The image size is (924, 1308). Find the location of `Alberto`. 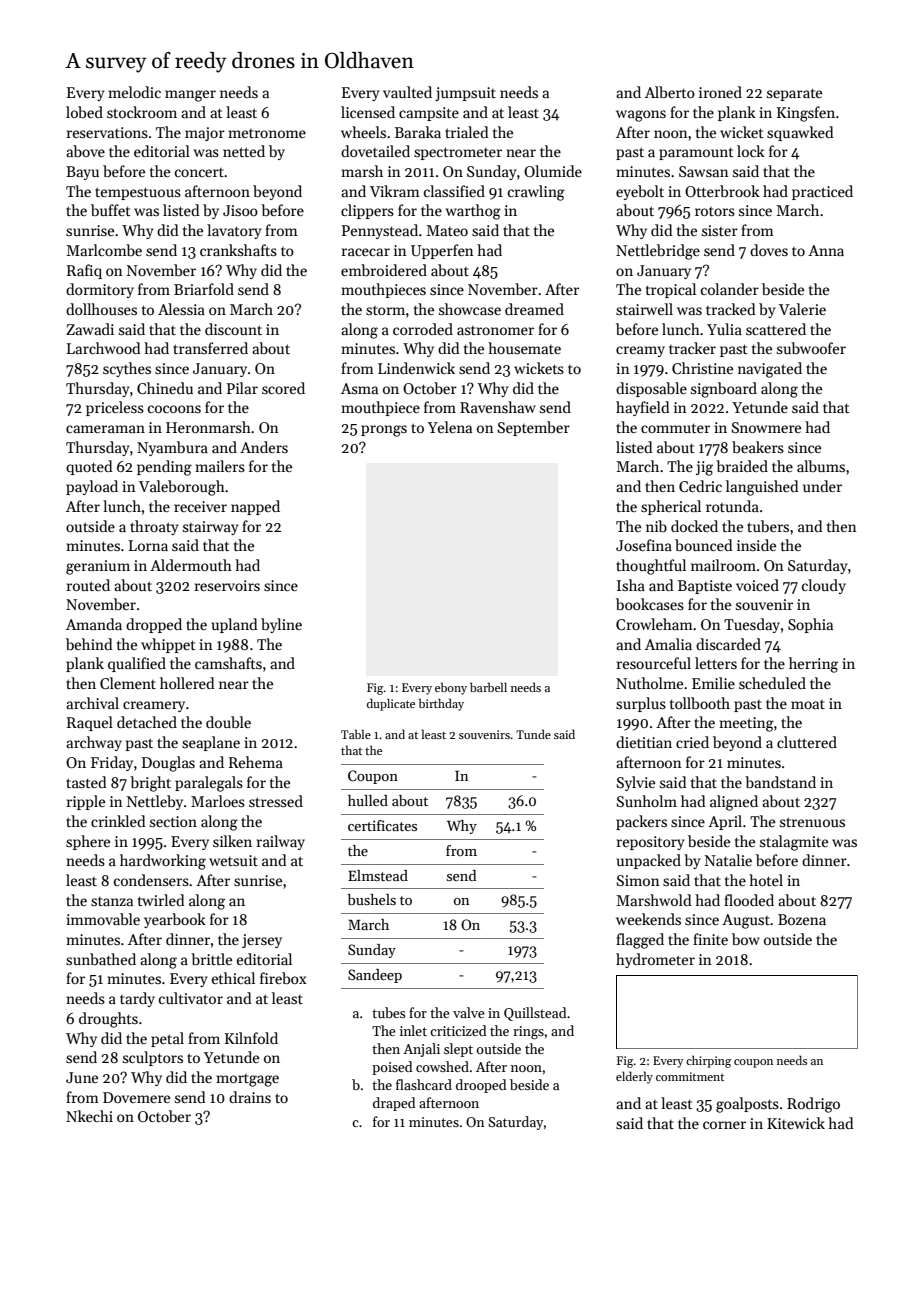

Alberto is located at coordinates (670, 92).
